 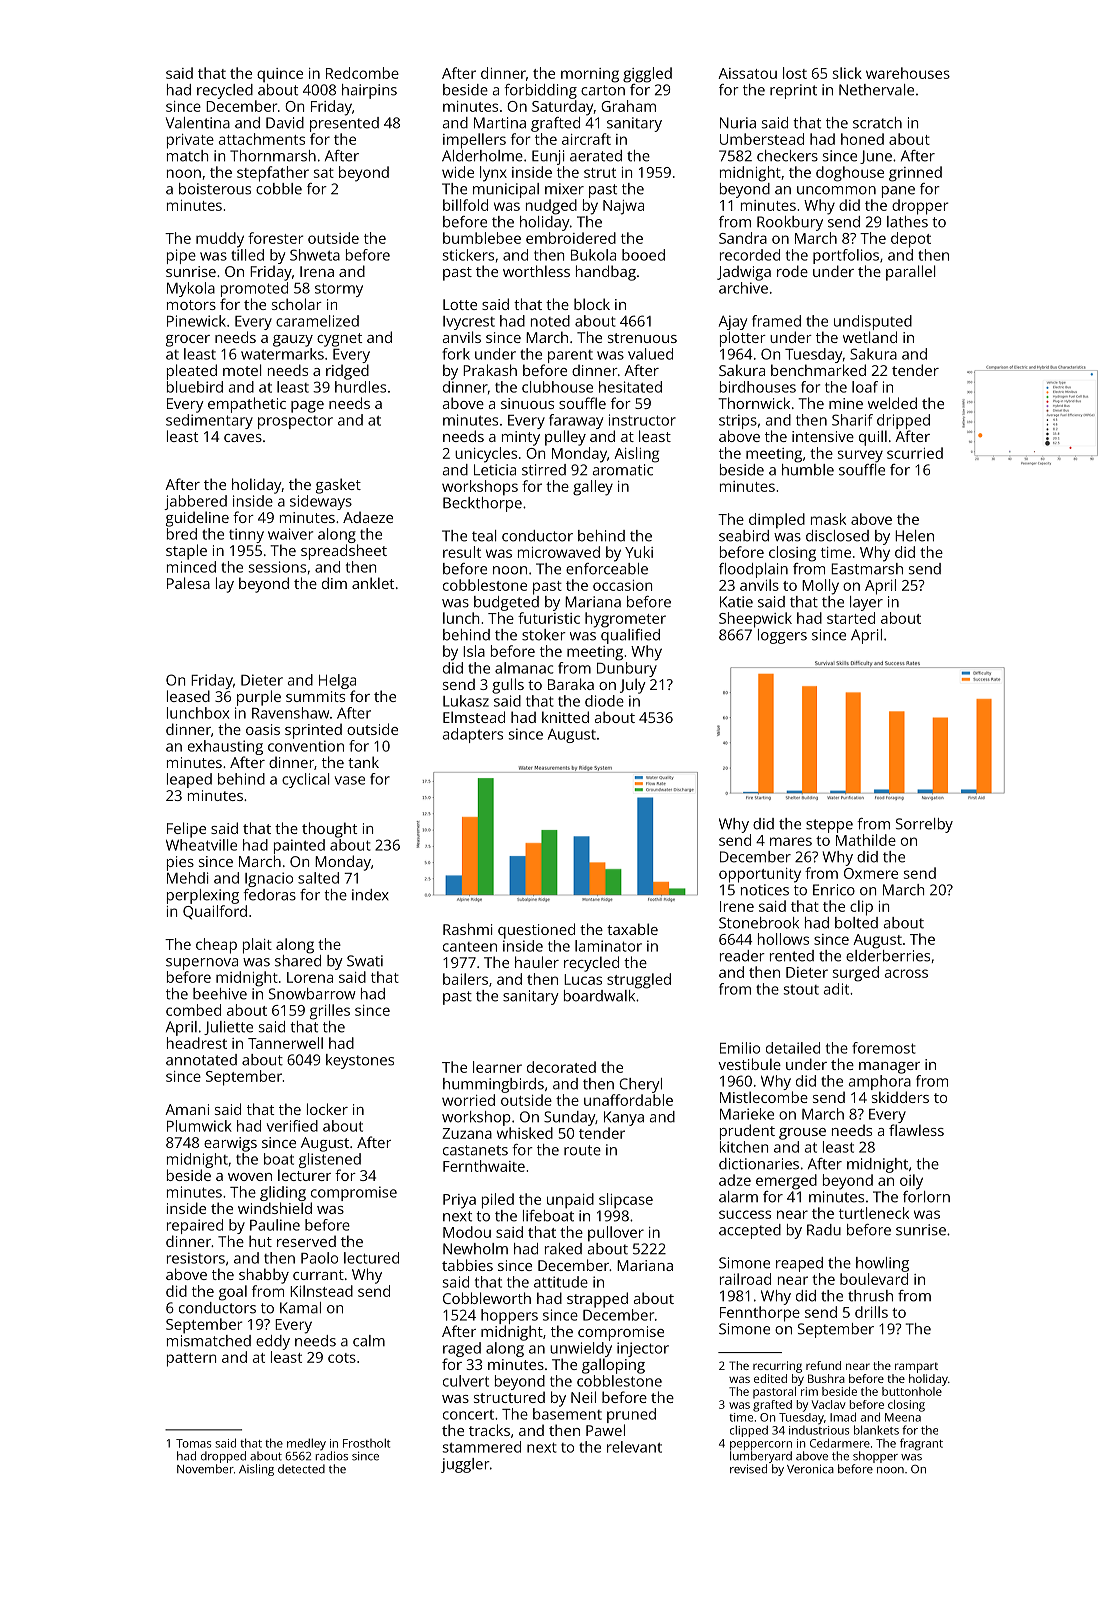 I want to click on page, so click(x=307, y=407).
